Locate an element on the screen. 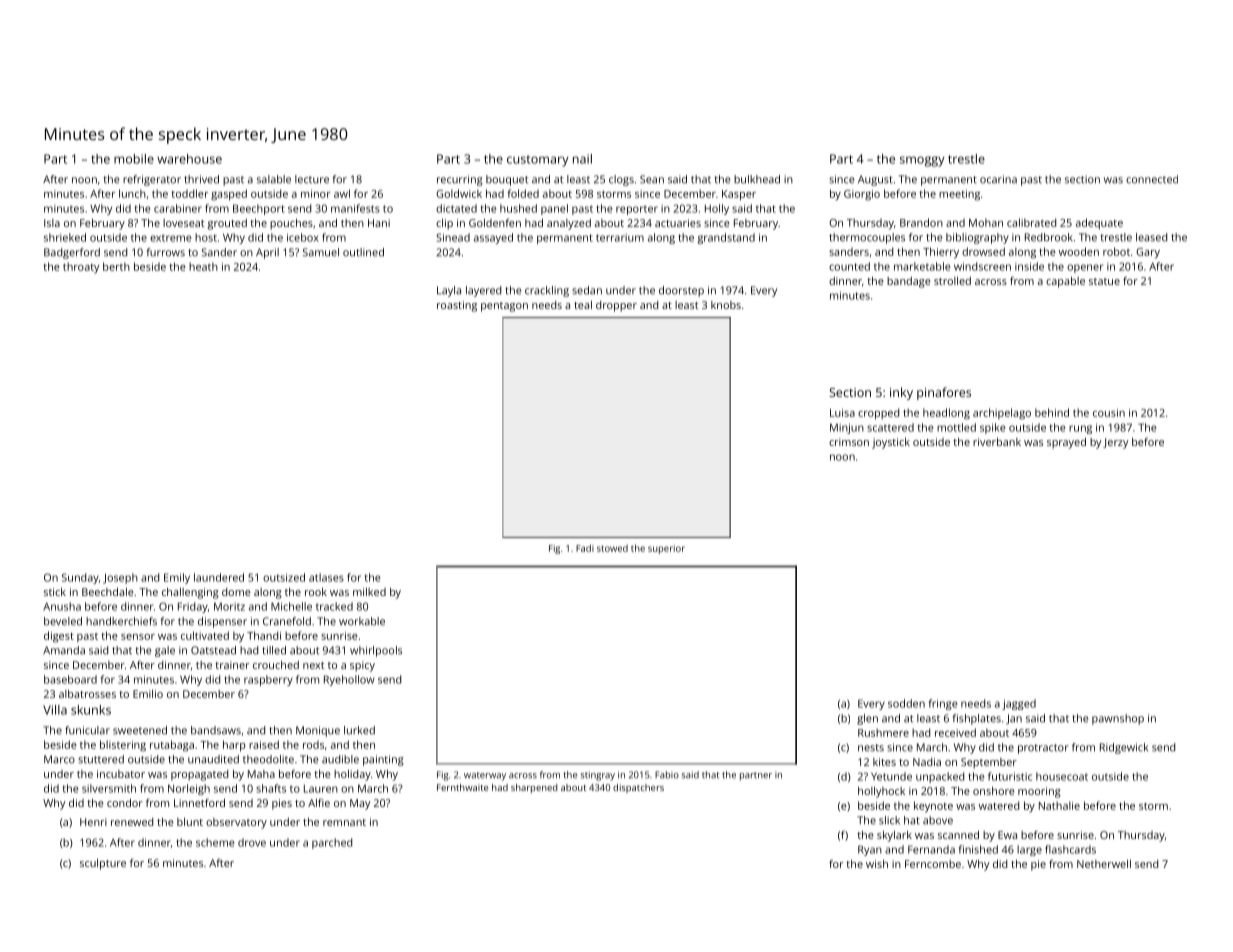 This screenshot has width=1233, height=952. stingray is located at coordinates (598, 776).
